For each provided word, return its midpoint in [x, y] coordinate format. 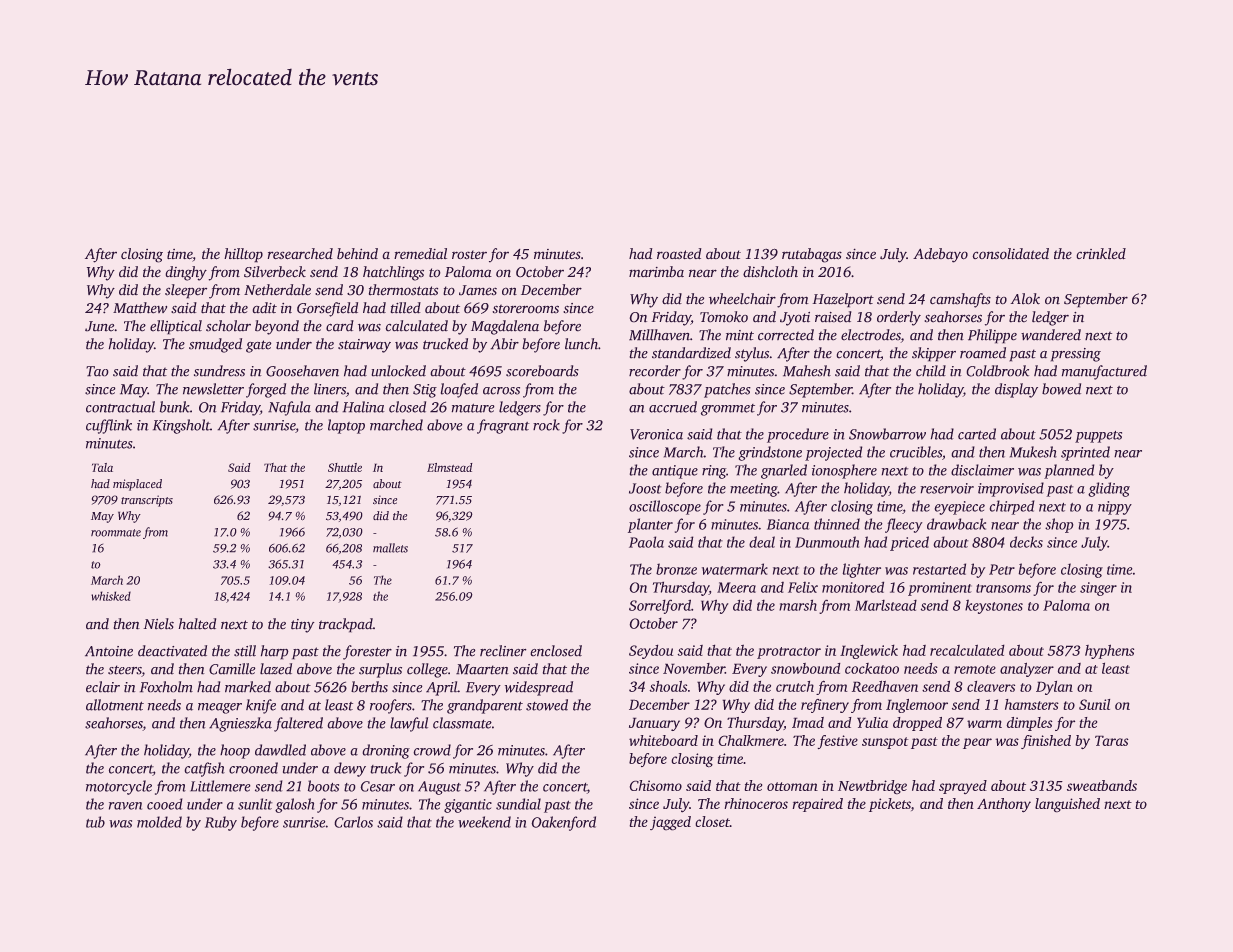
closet [712, 821]
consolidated [1010, 254]
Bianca [788, 524]
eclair [103, 687]
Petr [1002, 569]
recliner [503, 651]
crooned [253, 768]
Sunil [1094, 704]
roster [469, 255]
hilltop [243, 255]
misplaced [137, 485]
